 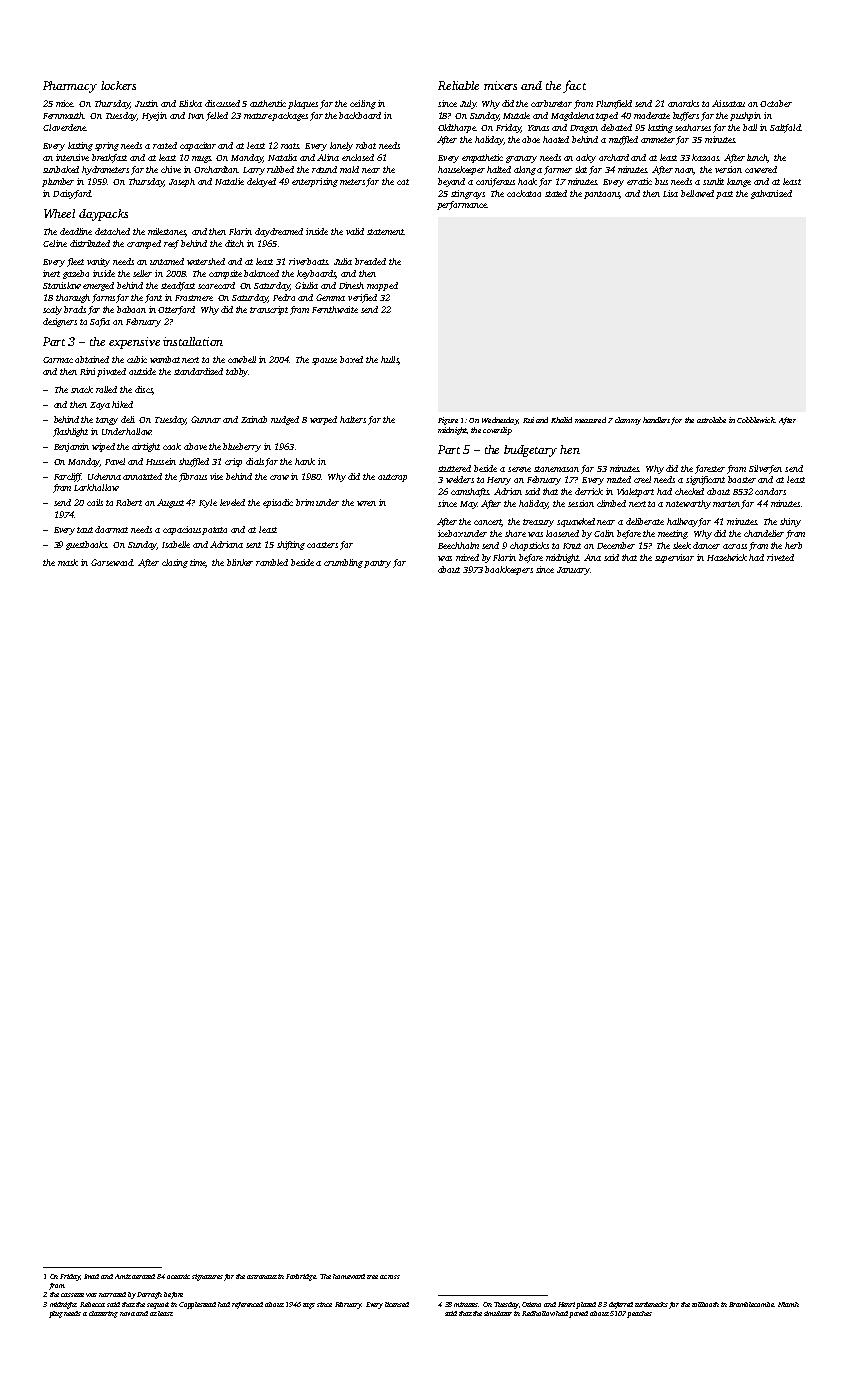 What do you see at coordinates (574, 86) in the screenshot?
I see `fact` at bounding box center [574, 86].
